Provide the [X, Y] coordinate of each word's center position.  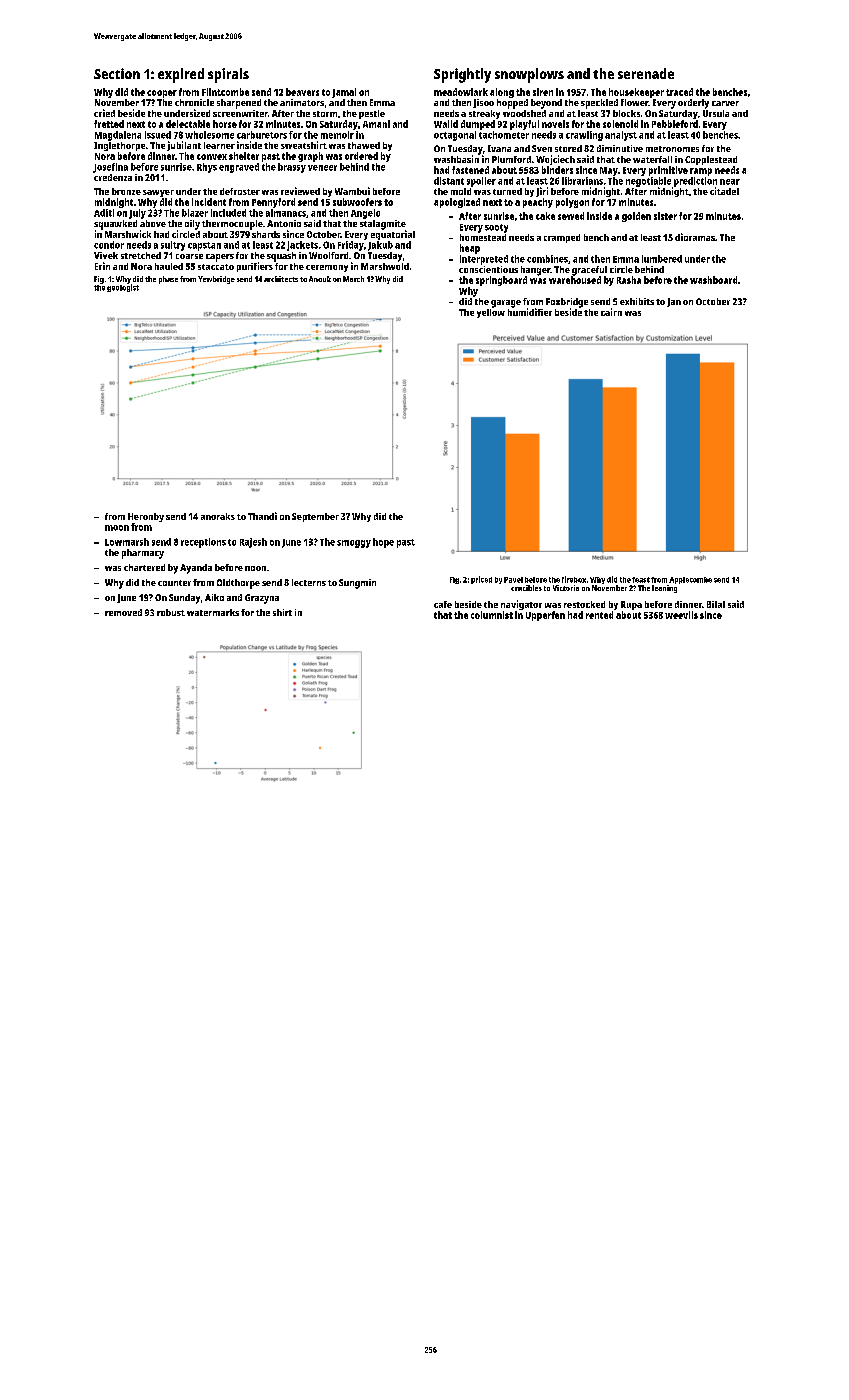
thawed [364, 145]
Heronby [146, 517]
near [730, 182]
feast [641, 580]
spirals [228, 75]
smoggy [354, 544]
